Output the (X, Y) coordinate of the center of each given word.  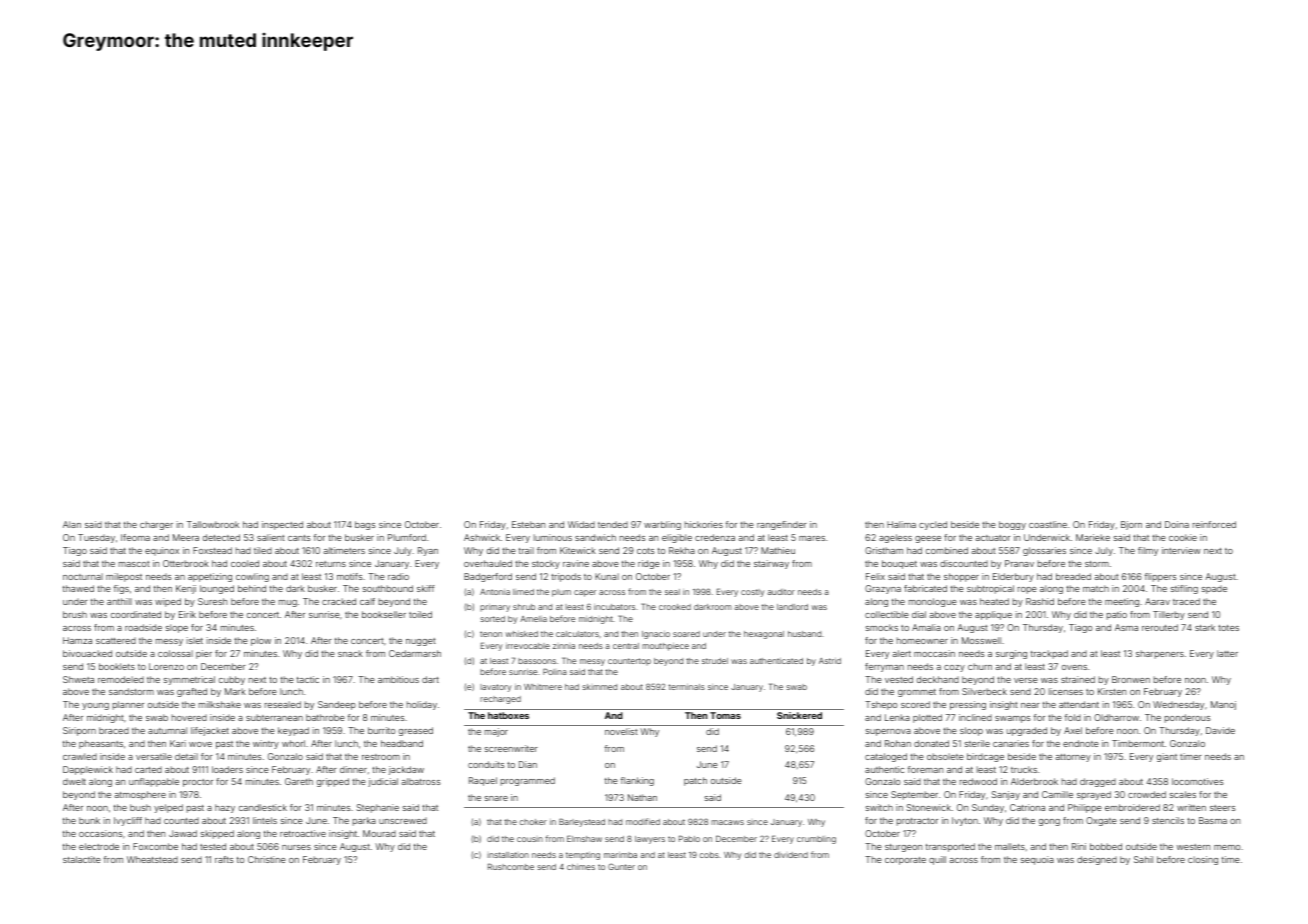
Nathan (642, 797)
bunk (89, 820)
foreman (925, 769)
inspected (282, 525)
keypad (293, 731)
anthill (119, 601)
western (1193, 847)
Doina (1177, 524)
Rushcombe (511, 866)
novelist (621, 731)
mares (812, 538)
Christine (267, 859)
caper (585, 593)
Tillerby (1169, 615)
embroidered (1132, 807)
